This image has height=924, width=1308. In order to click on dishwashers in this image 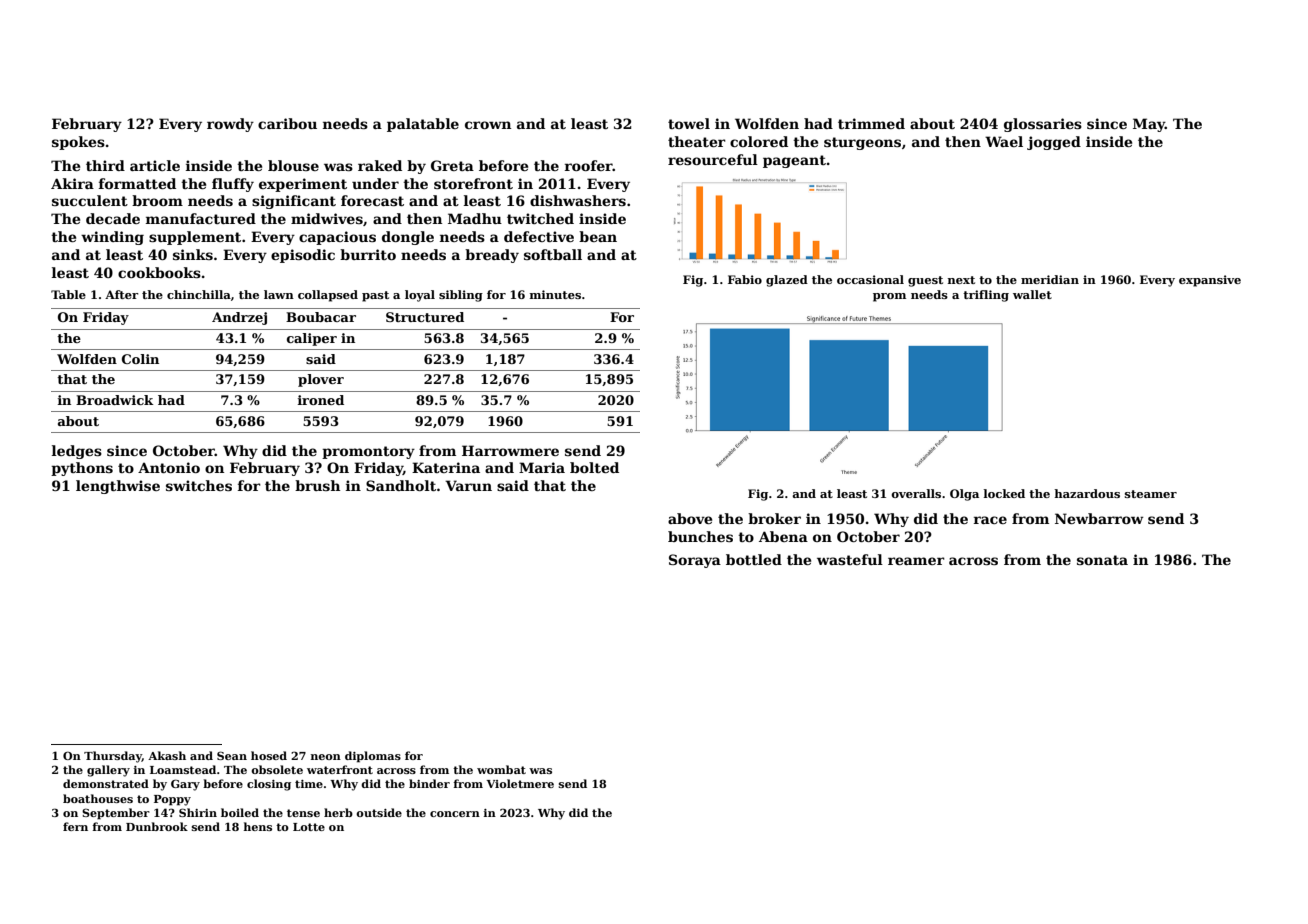, I will do `click(578, 200)`.
